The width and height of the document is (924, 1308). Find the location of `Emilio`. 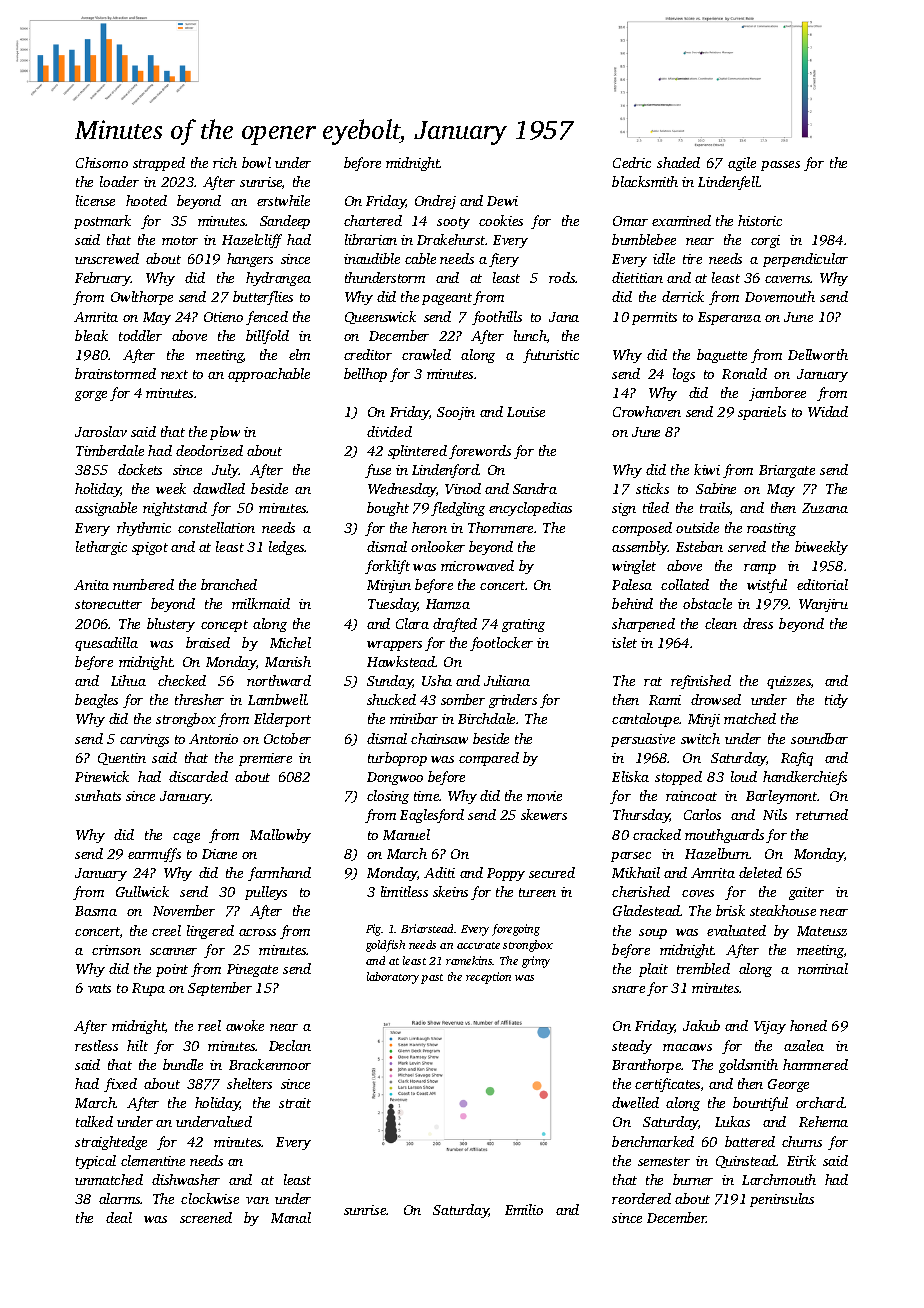

Emilio is located at coordinates (524, 1209).
